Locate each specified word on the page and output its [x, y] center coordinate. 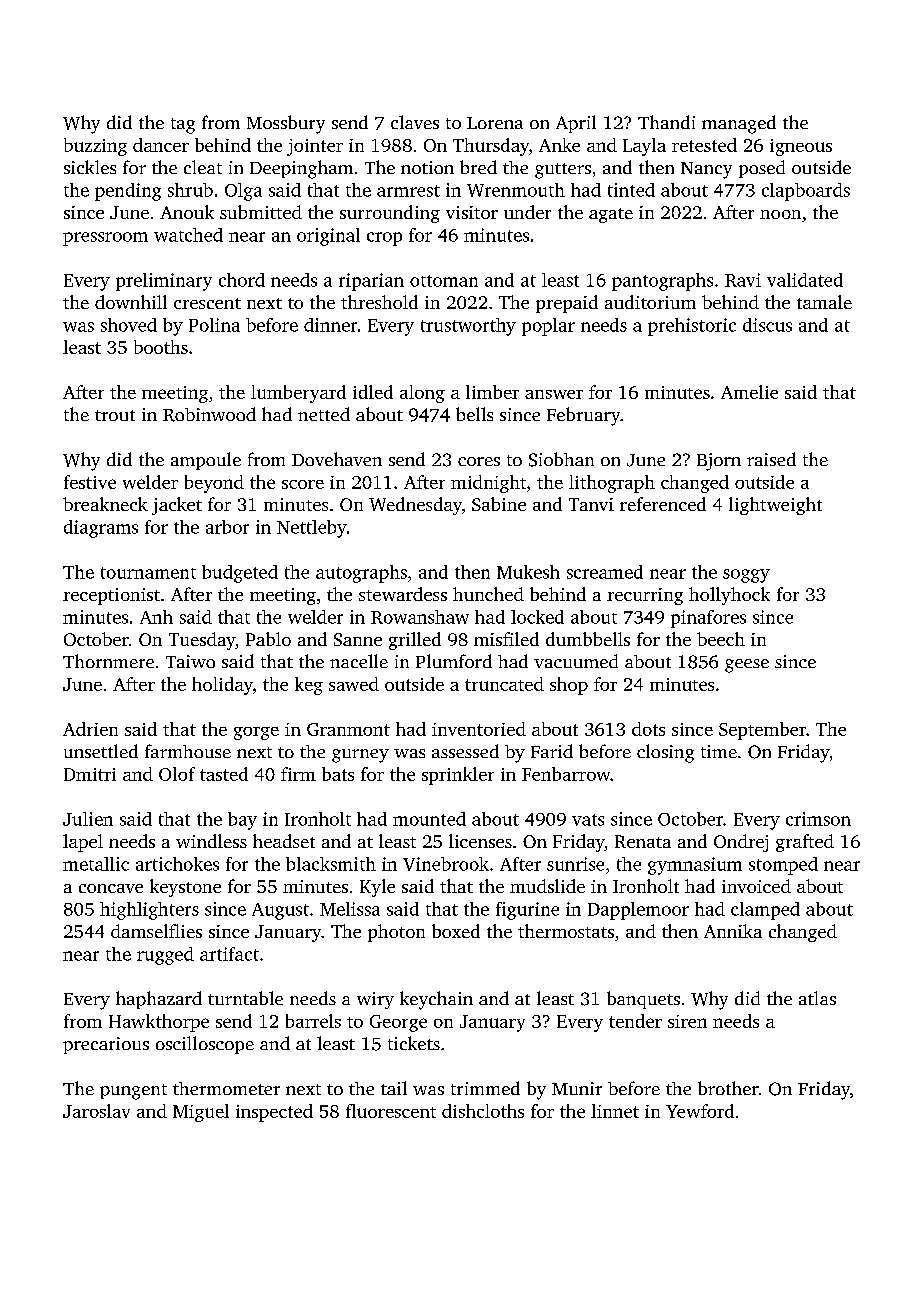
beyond [214, 484]
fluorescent [391, 1111]
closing [665, 753]
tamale [824, 302]
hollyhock [729, 596]
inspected [274, 1113]
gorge [256, 733]
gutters [563, 171]
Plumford [454, 661]
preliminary [164, 282]
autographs [361, 574]
